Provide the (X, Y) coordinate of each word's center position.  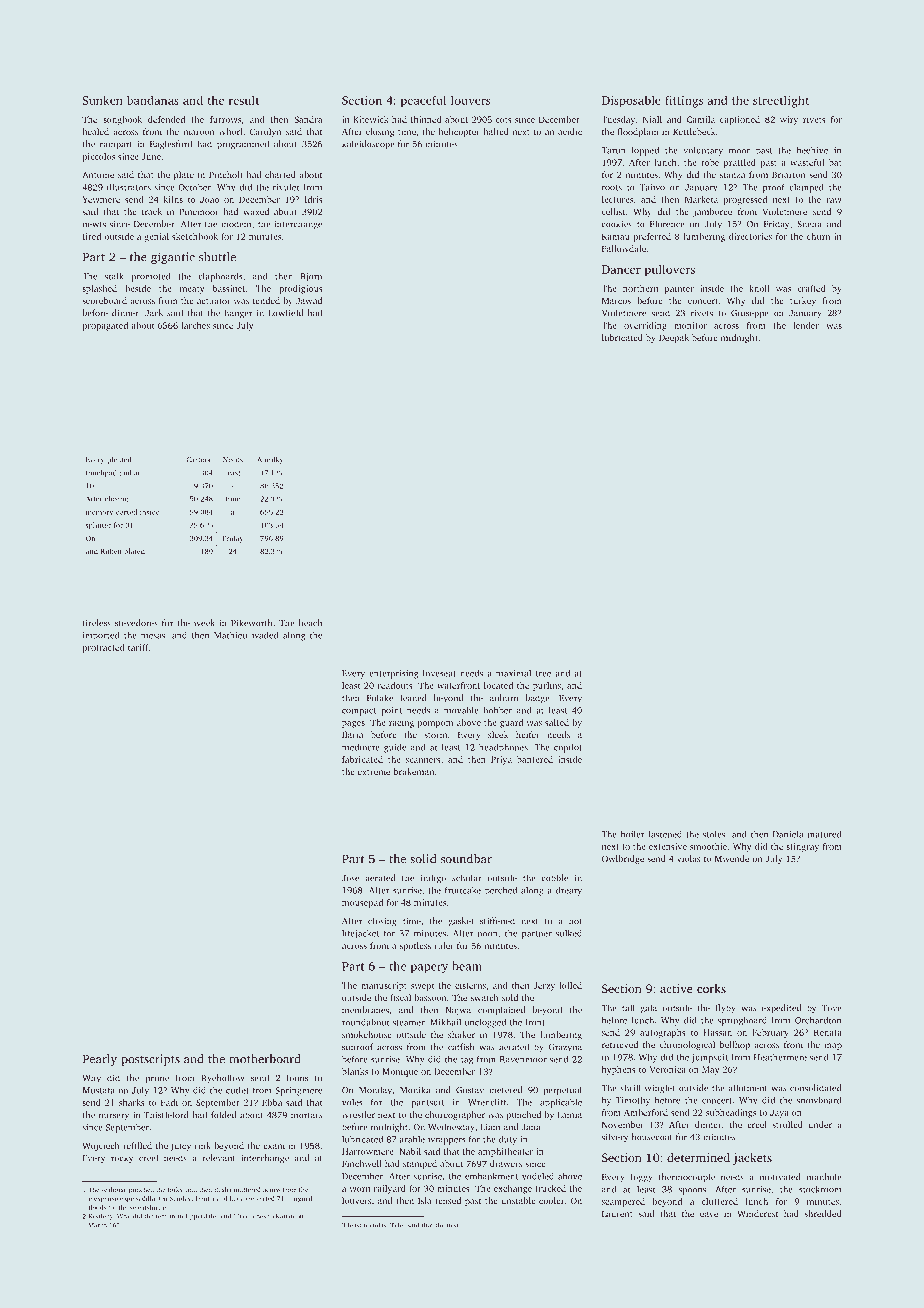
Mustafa (99, 1090)
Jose (350, 878)
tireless (97, 623)
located (498, 685)
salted (557, 722)
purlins (547, 686)
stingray (802, 847)
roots (612, 188)
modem (236, 224)
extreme (374, 772)
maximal (513, 673)
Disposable (631, 101)
